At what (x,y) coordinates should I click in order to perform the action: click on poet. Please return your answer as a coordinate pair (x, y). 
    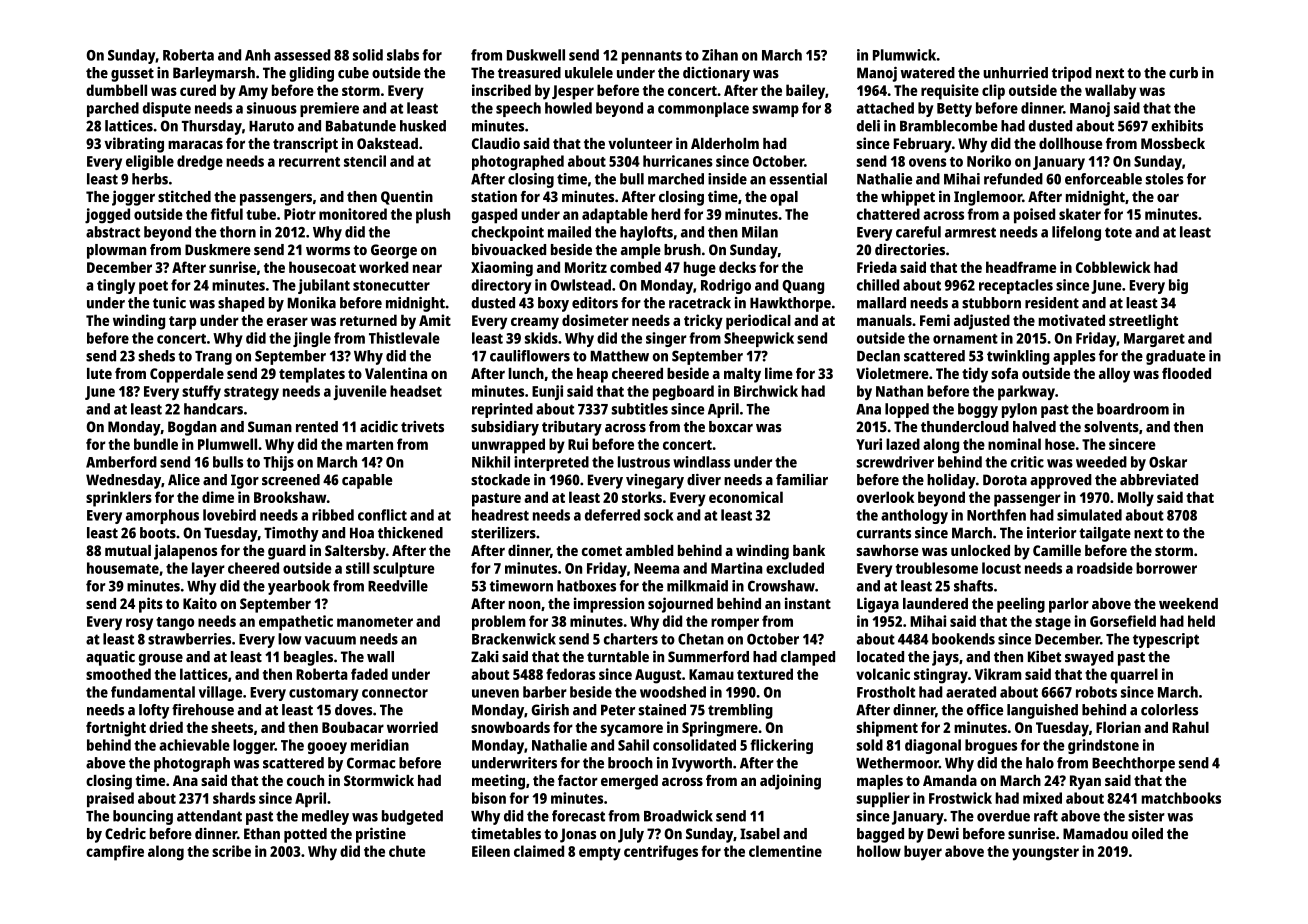
    Looking at the image, I should click on (153, 287).
